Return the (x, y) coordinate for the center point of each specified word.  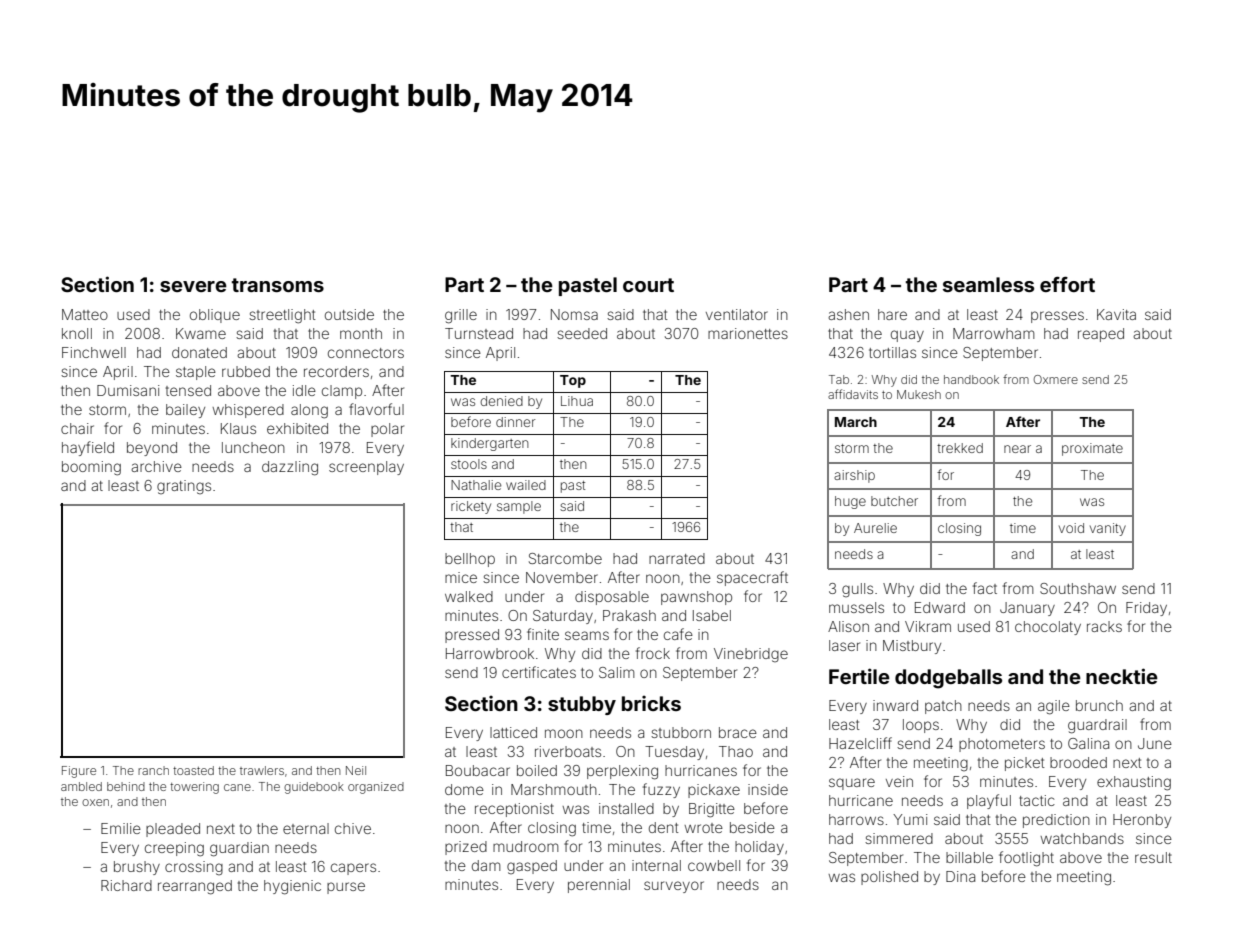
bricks (651, 703)
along (309, 411)
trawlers (262, 770)
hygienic (292, 887)
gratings (184, 487)
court (648, 285)
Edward (940, 607)
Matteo (85, 314)
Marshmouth (554, 789)
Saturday (563, 617)
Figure (79, 772)
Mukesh (919, 394)
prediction (1056, 821)
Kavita (1116, 314)
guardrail (1097, 726)
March (856, 422)
